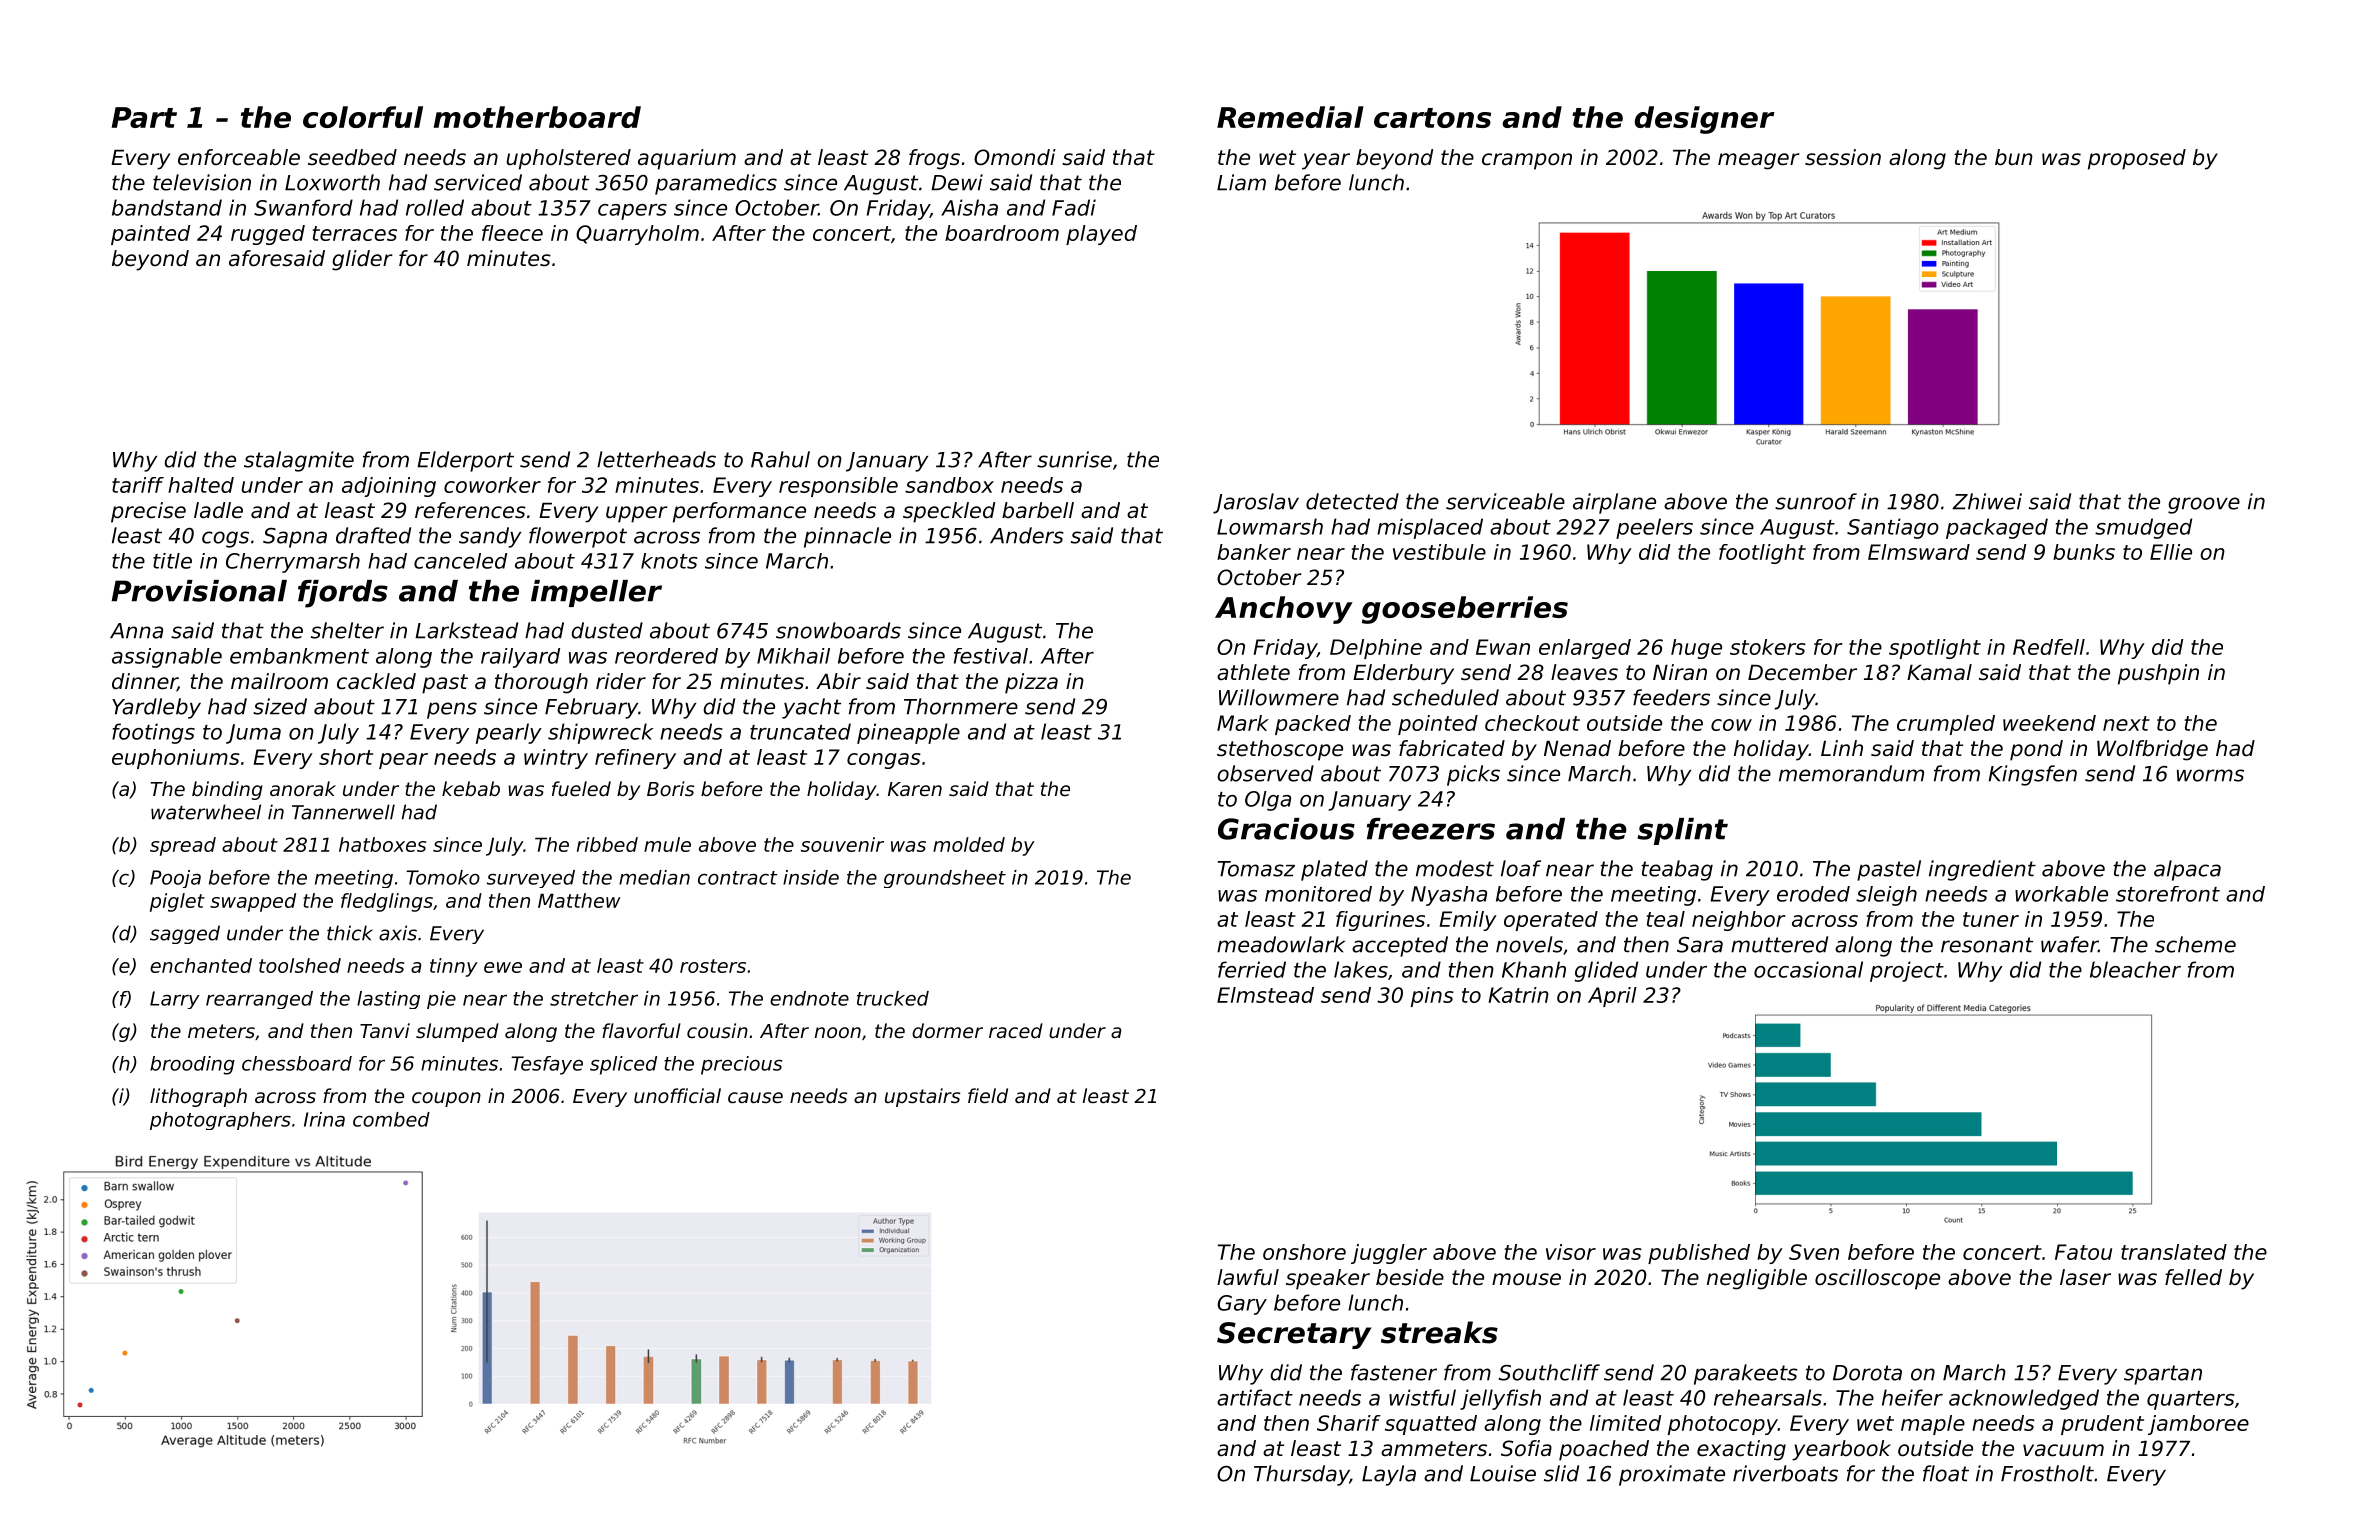 The width and height of the screenshot is (2380, 1540). Describe the element at coordinates (1242, 1305) in the screenshot. I see `Gary` at that location.
